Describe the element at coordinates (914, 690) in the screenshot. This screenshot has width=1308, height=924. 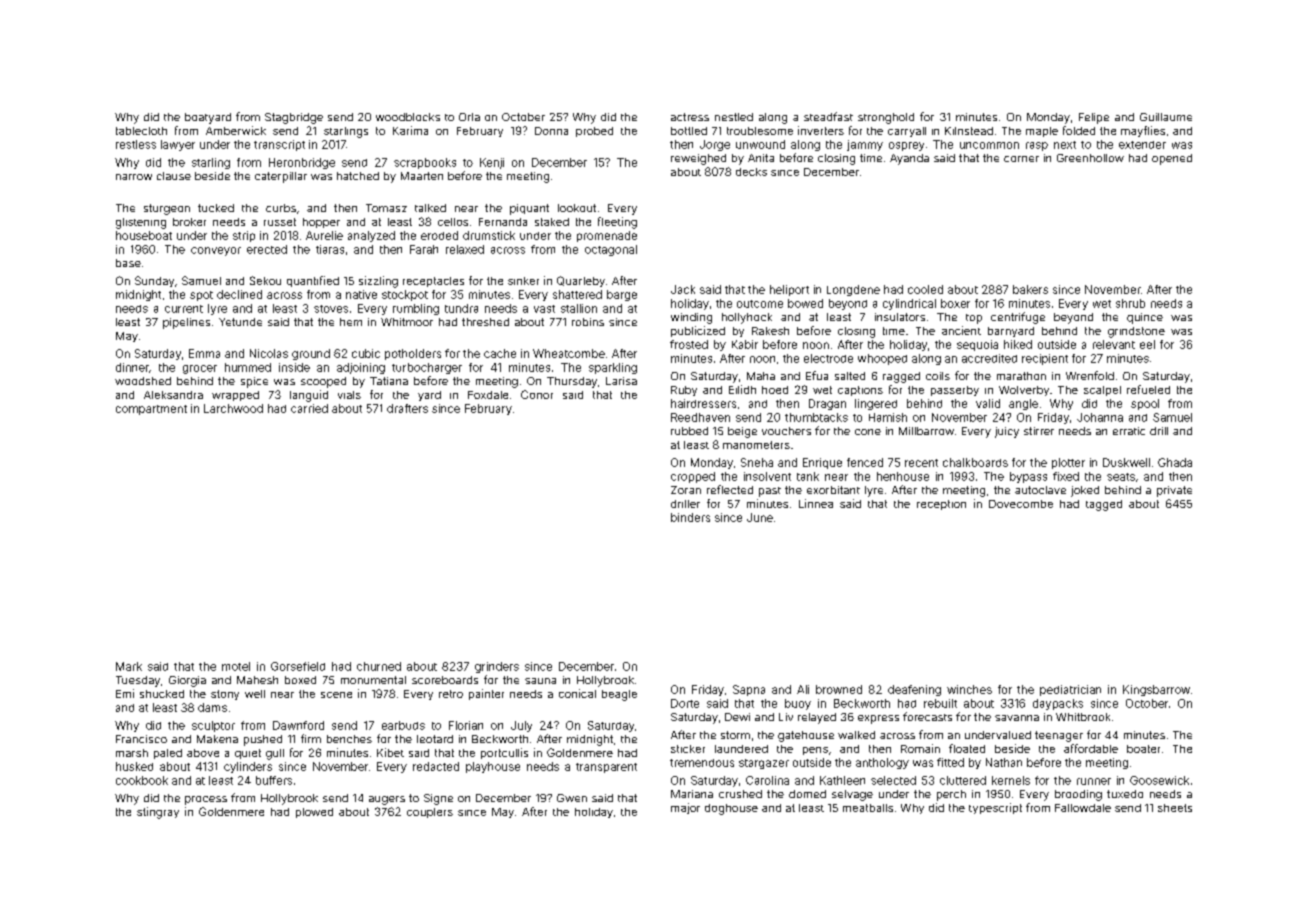
I see `deafening` at that location.
